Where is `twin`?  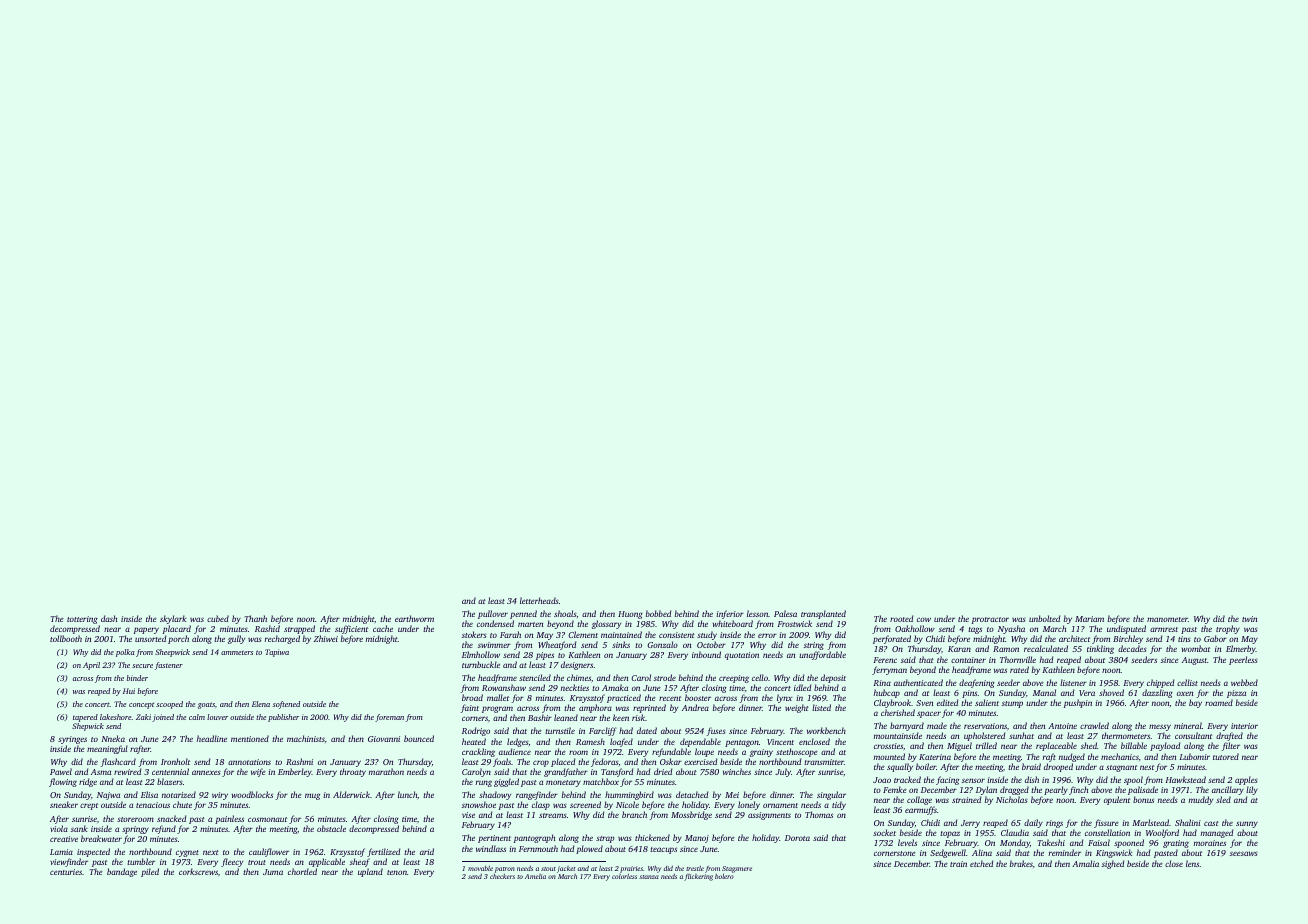
twin is located at coordinates (1249, 619).
